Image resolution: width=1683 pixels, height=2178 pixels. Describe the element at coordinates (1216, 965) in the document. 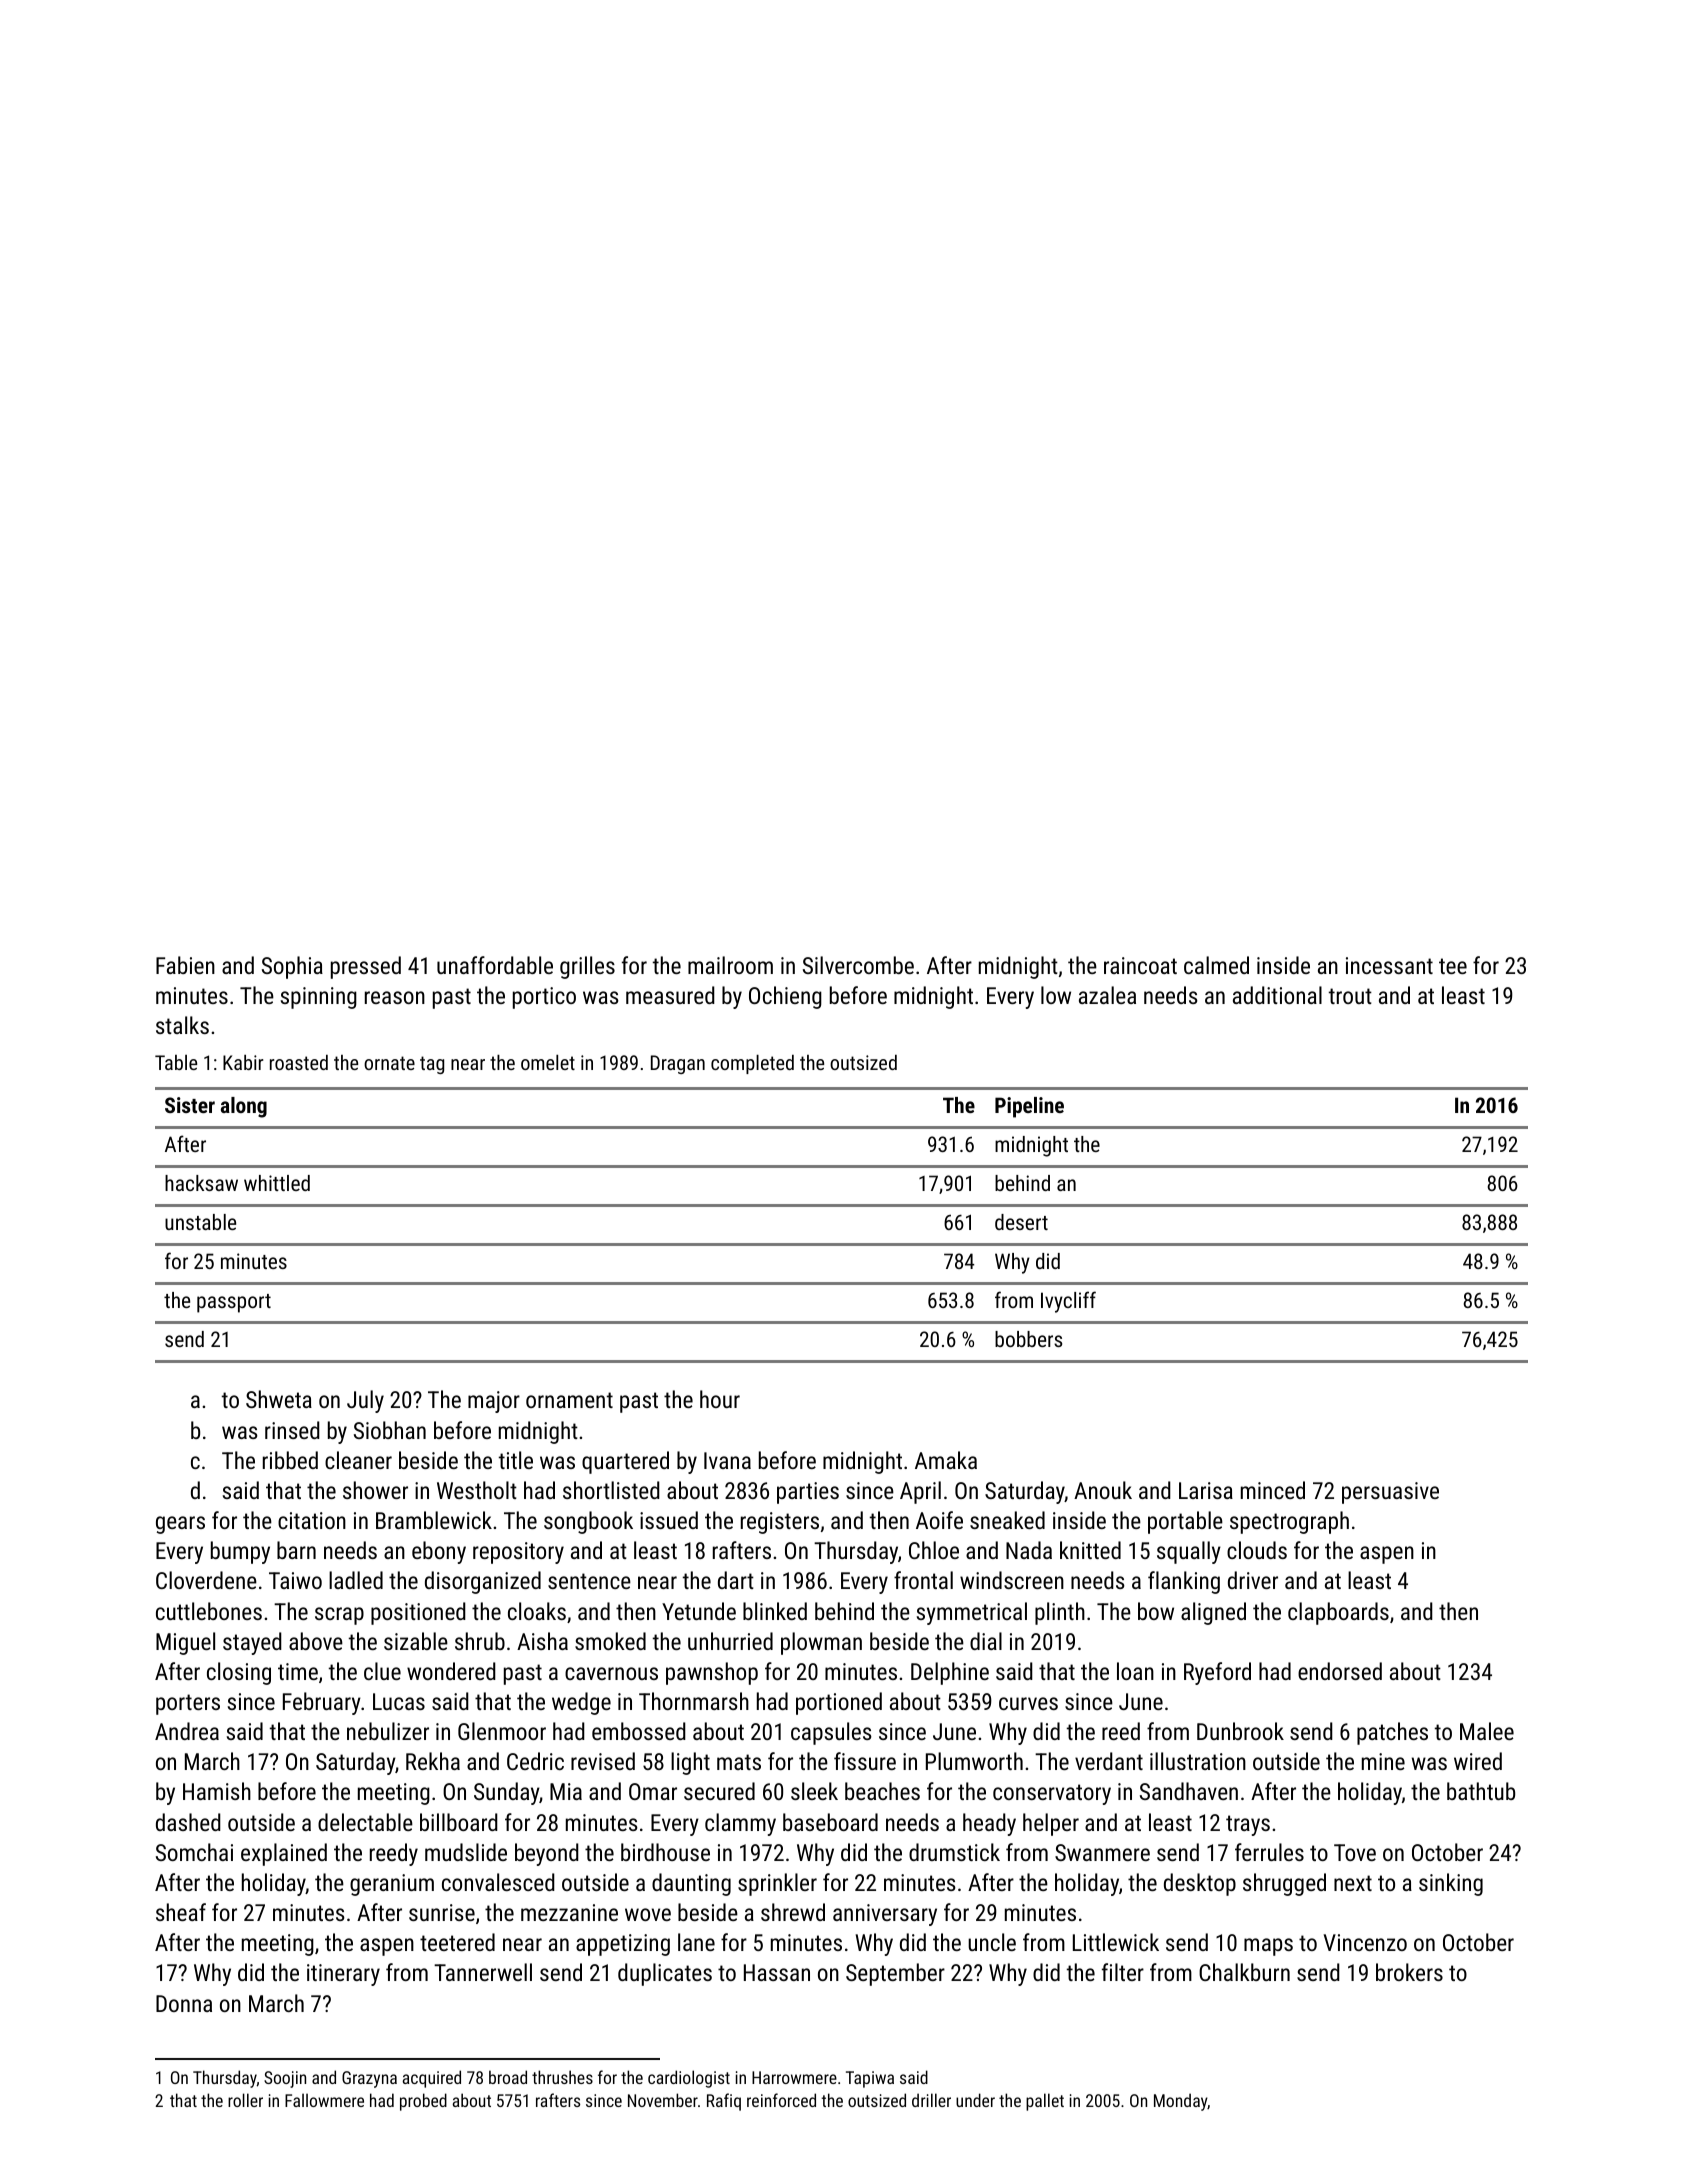

I see `calmed` at that location.
